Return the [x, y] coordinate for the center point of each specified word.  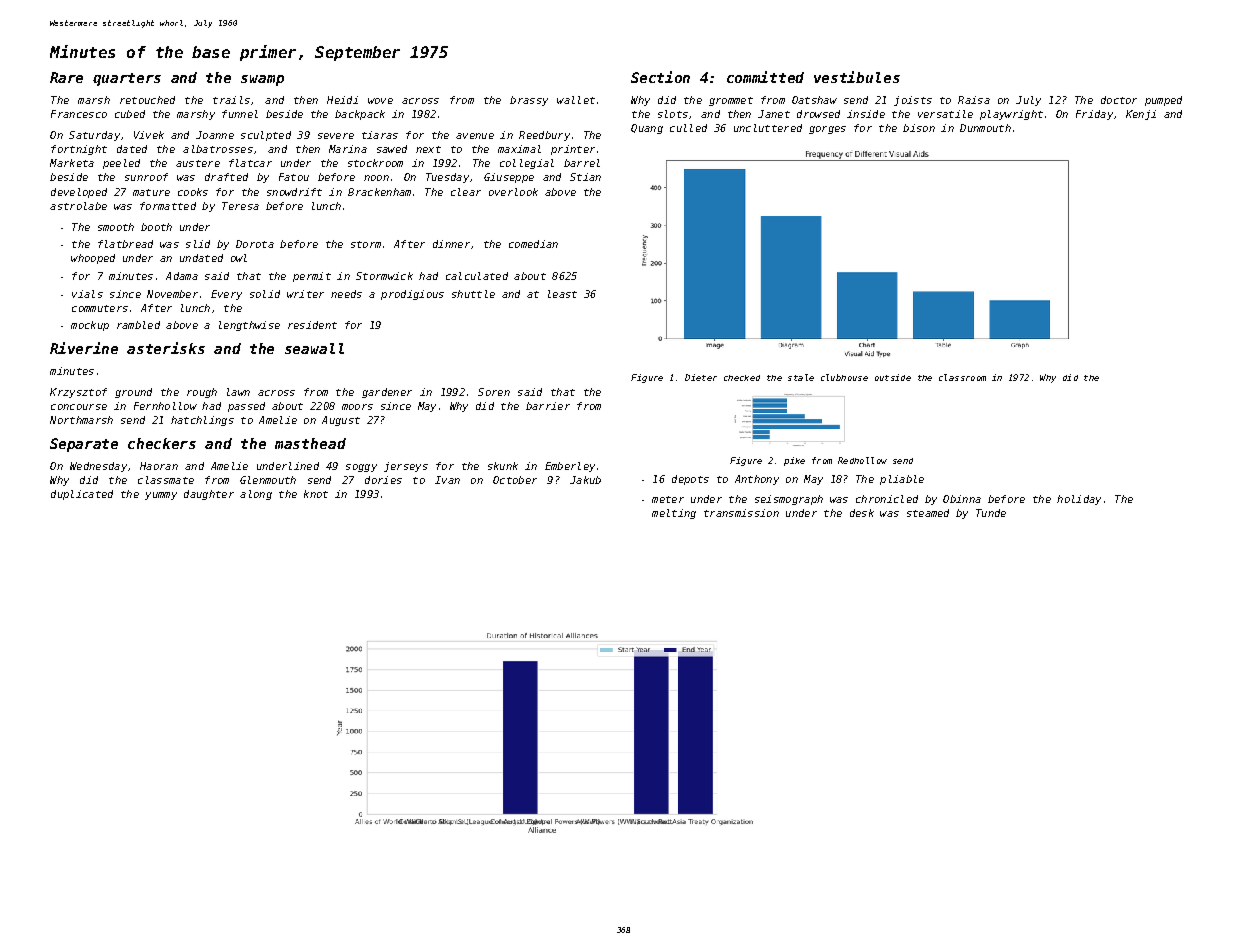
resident [312, 325]
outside [893, 377]
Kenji [1141, 115]
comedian [533, 244]
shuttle [473, 294]
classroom [962, 377]
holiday [1079, 500]
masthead [310, 443]
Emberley [570, 467]
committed [765, 77]
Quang [647, 129]
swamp [262, 80]
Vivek [149, 135]
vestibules [857, 77]
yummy [161, 496]
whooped [93, 259]
